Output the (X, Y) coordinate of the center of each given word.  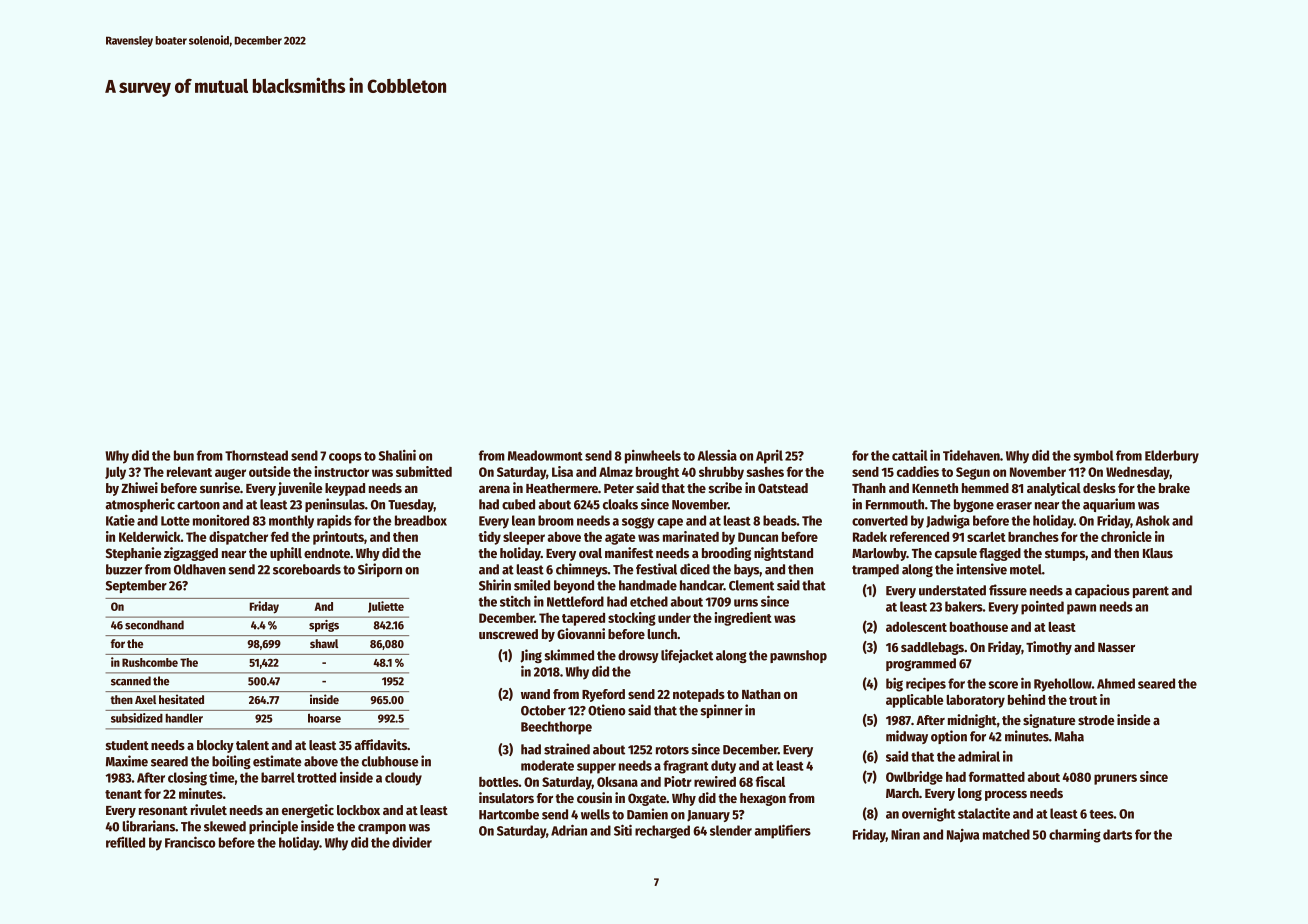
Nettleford (575, 601)
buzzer (124, 569)
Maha (1069, 736)
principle (273, 827)
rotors (672, 750)
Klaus (1158, 553)
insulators (506, 797)
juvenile (300, 489)
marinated (691, 536)
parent (1151, 592)
